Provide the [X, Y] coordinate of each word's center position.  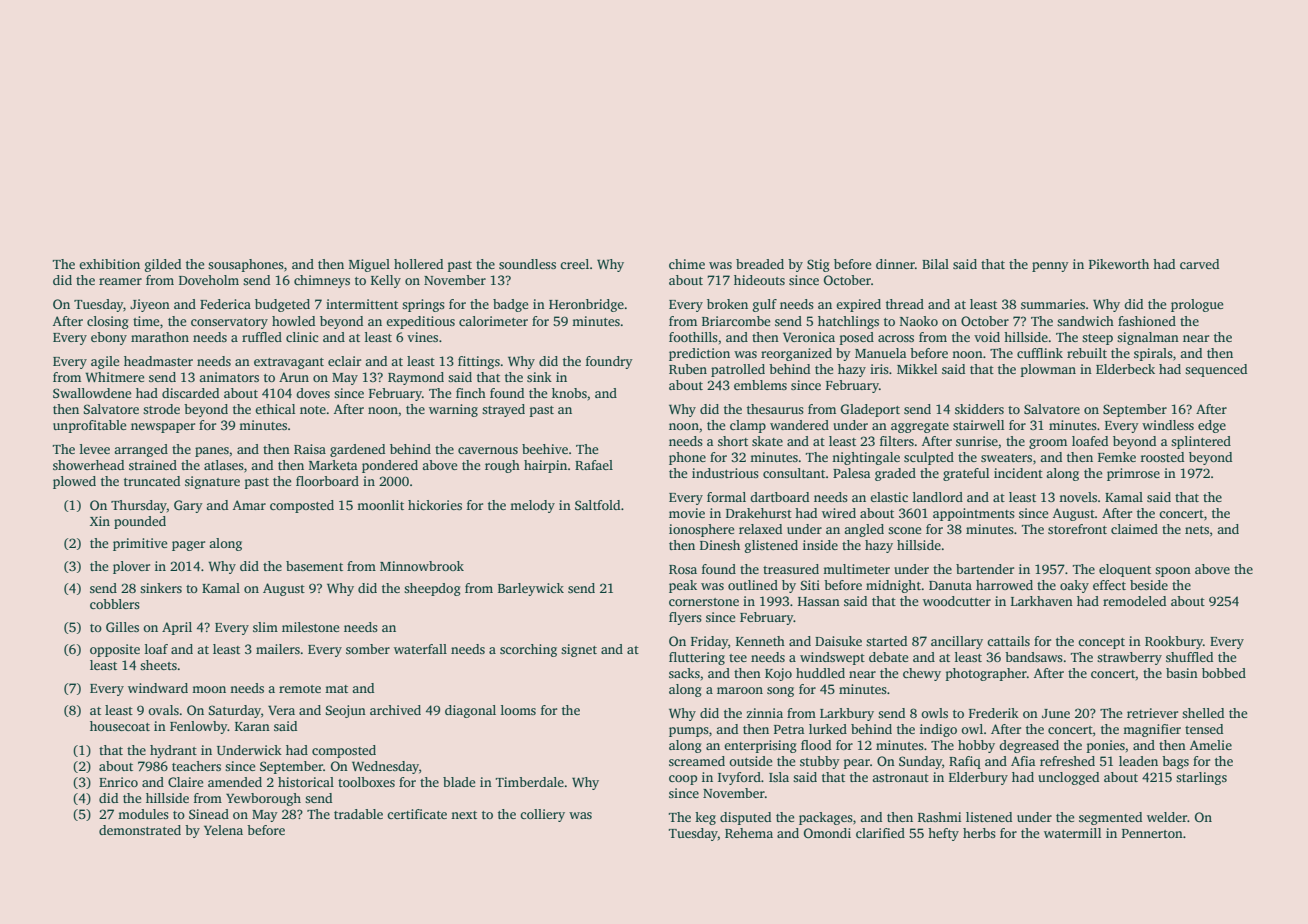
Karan [252, 726]
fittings [479, 362]
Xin [100, 521]
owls [934, 713]
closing [108, 322]
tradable [358, 814]
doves [313, 393]
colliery [542, 815]
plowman [1048, 370]
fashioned [1147, 321]
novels [1078, 497]
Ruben [688, 369]
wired [839, 513]
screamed [697, 761]
